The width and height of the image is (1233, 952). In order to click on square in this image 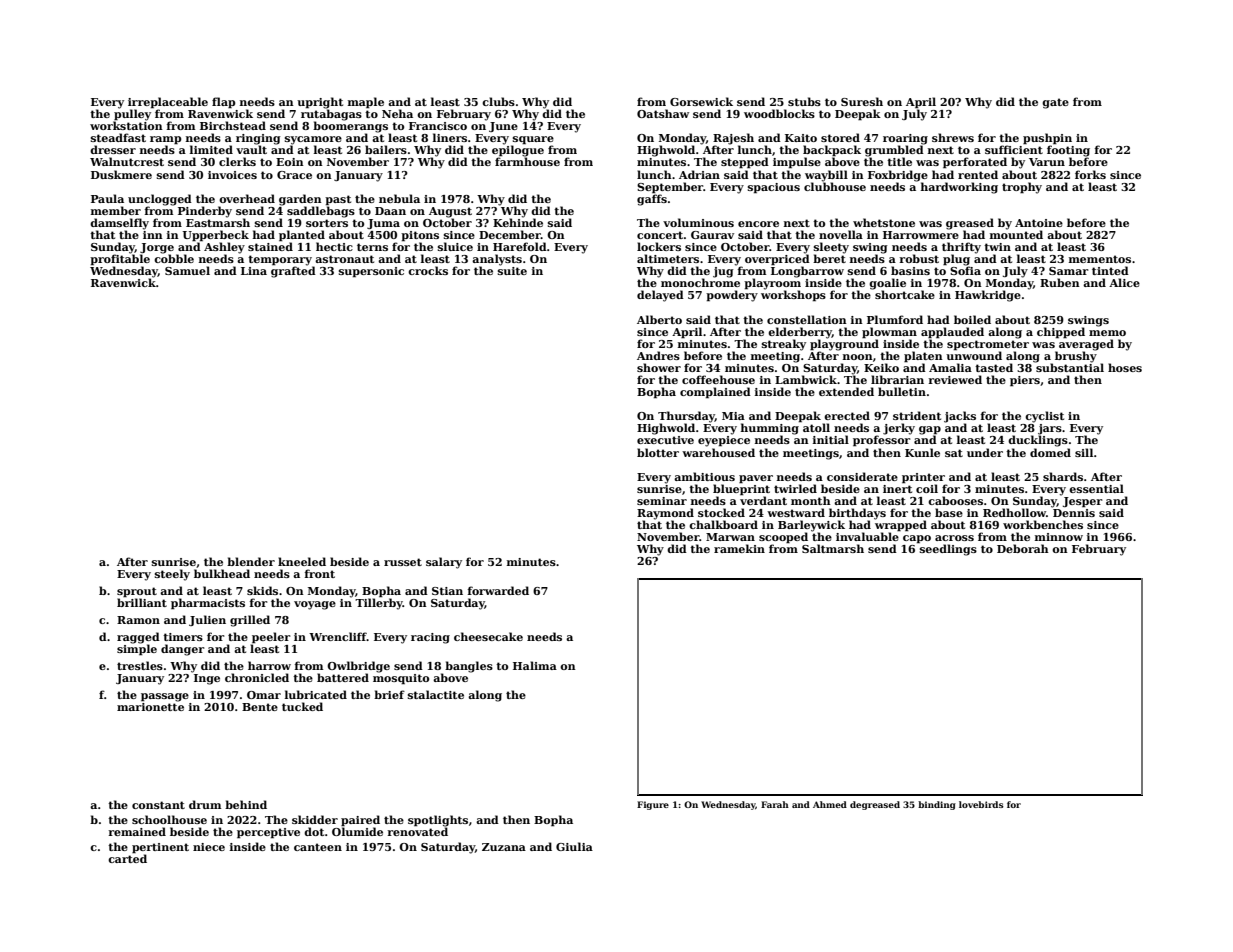, I will do `click(533, 140)`.
